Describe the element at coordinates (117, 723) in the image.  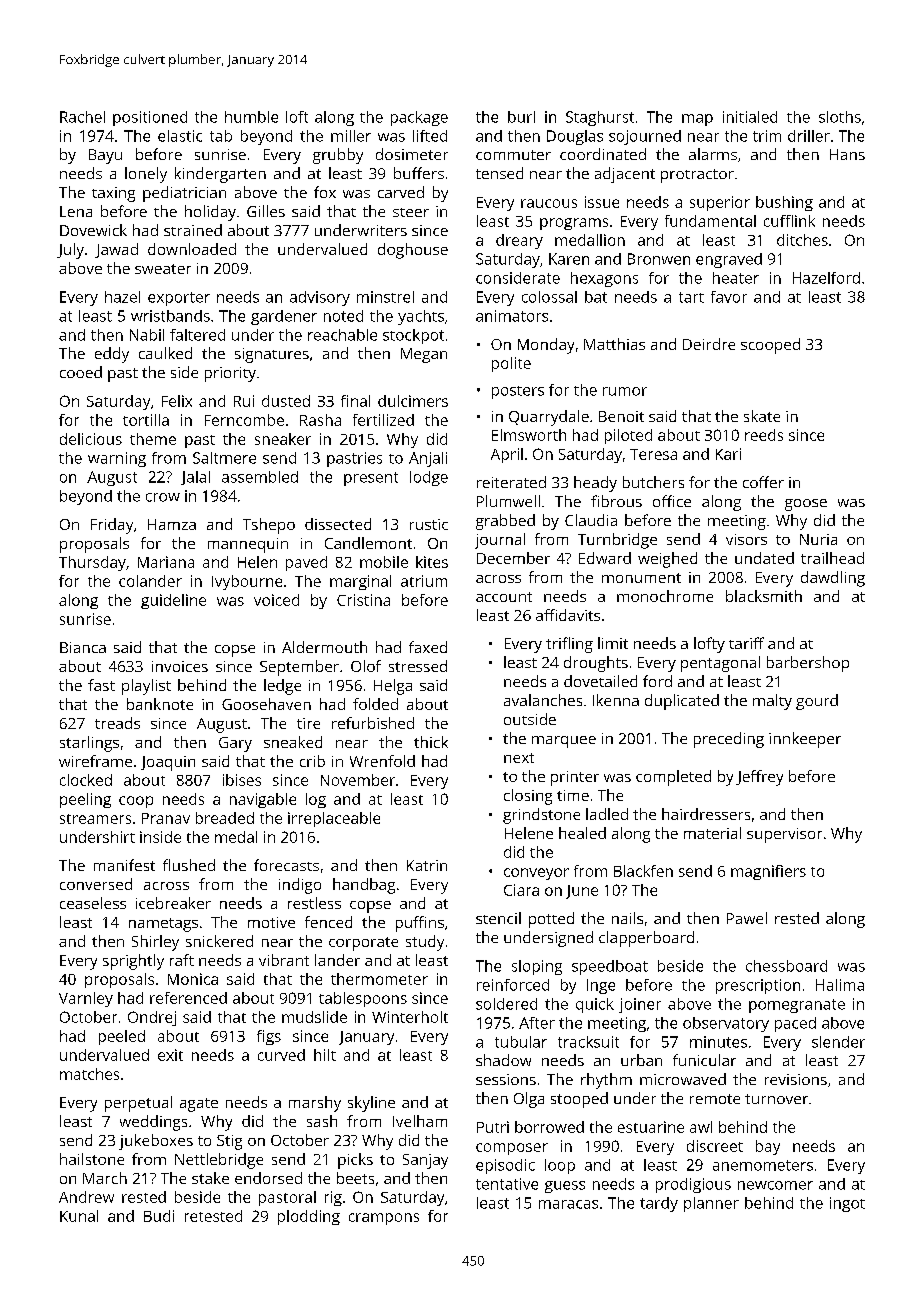
I see `treads` at that location.
